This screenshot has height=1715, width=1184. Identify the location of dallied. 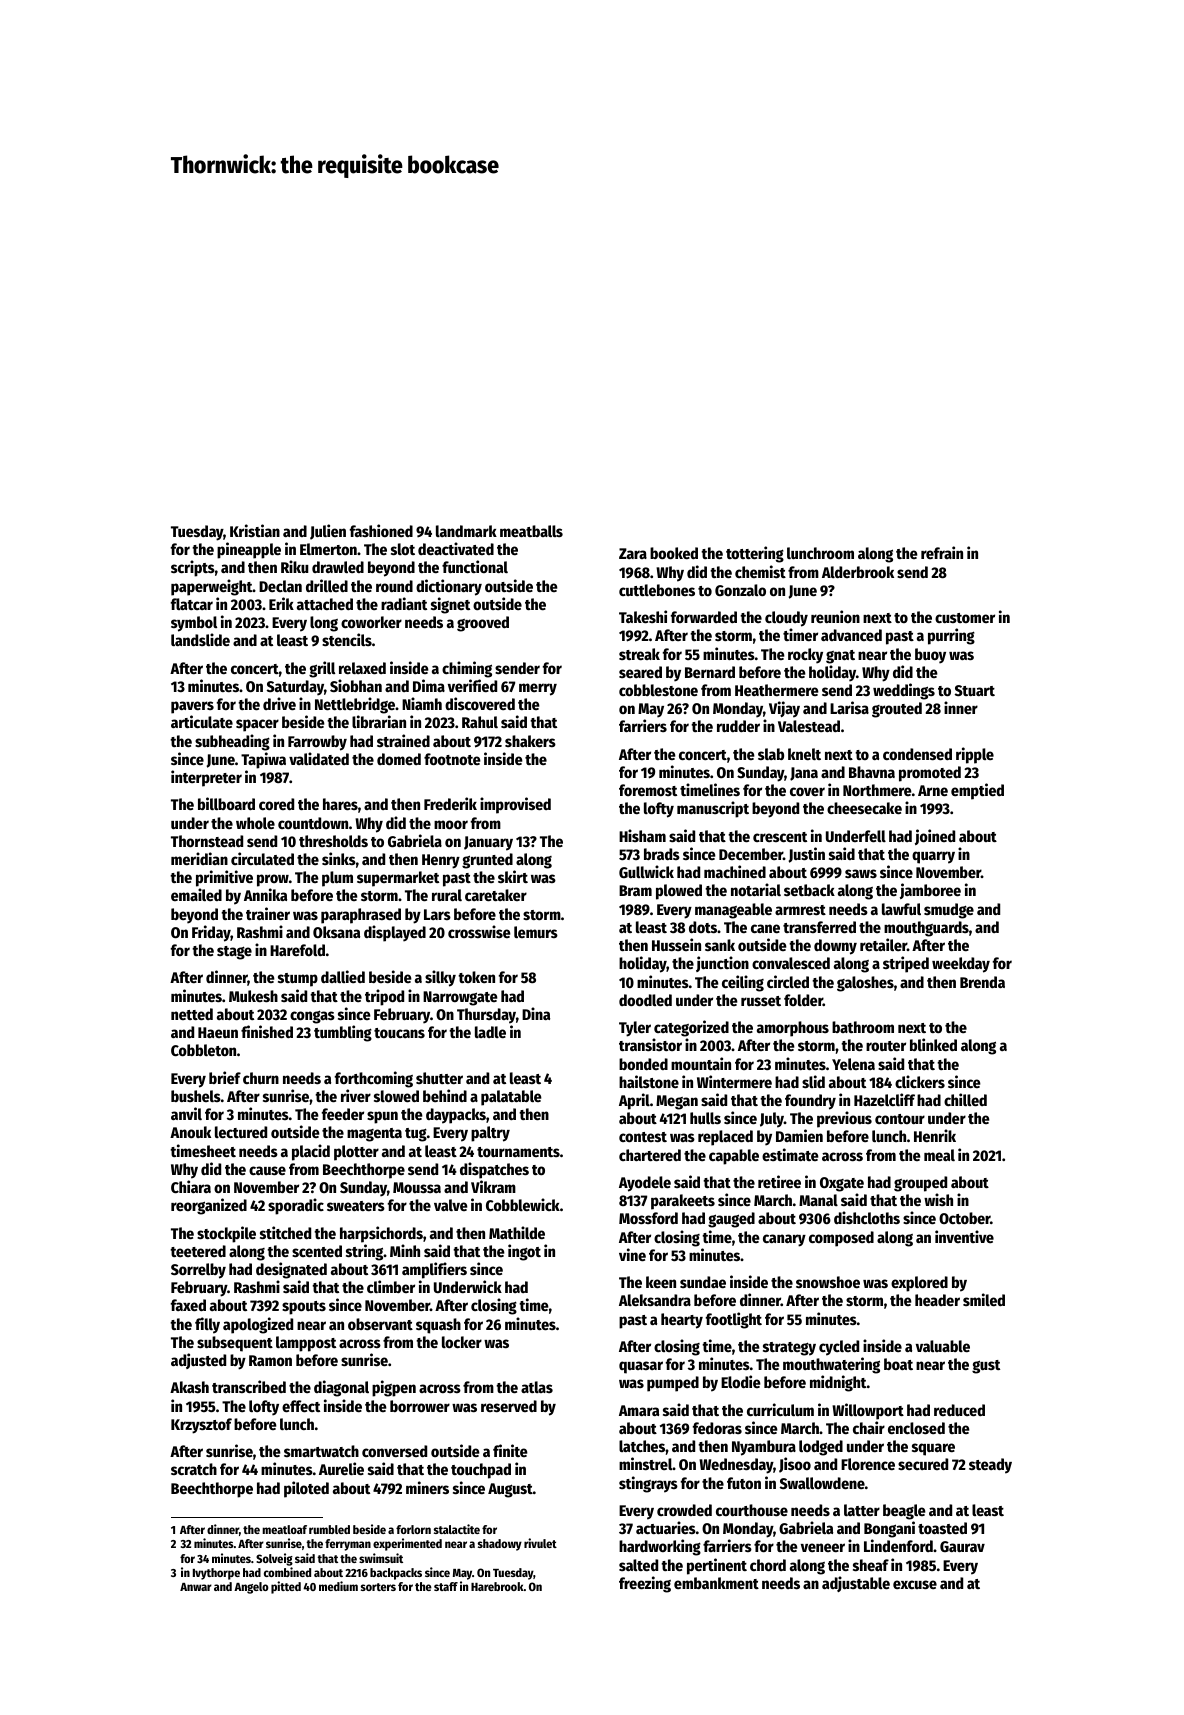
(343, 976).
